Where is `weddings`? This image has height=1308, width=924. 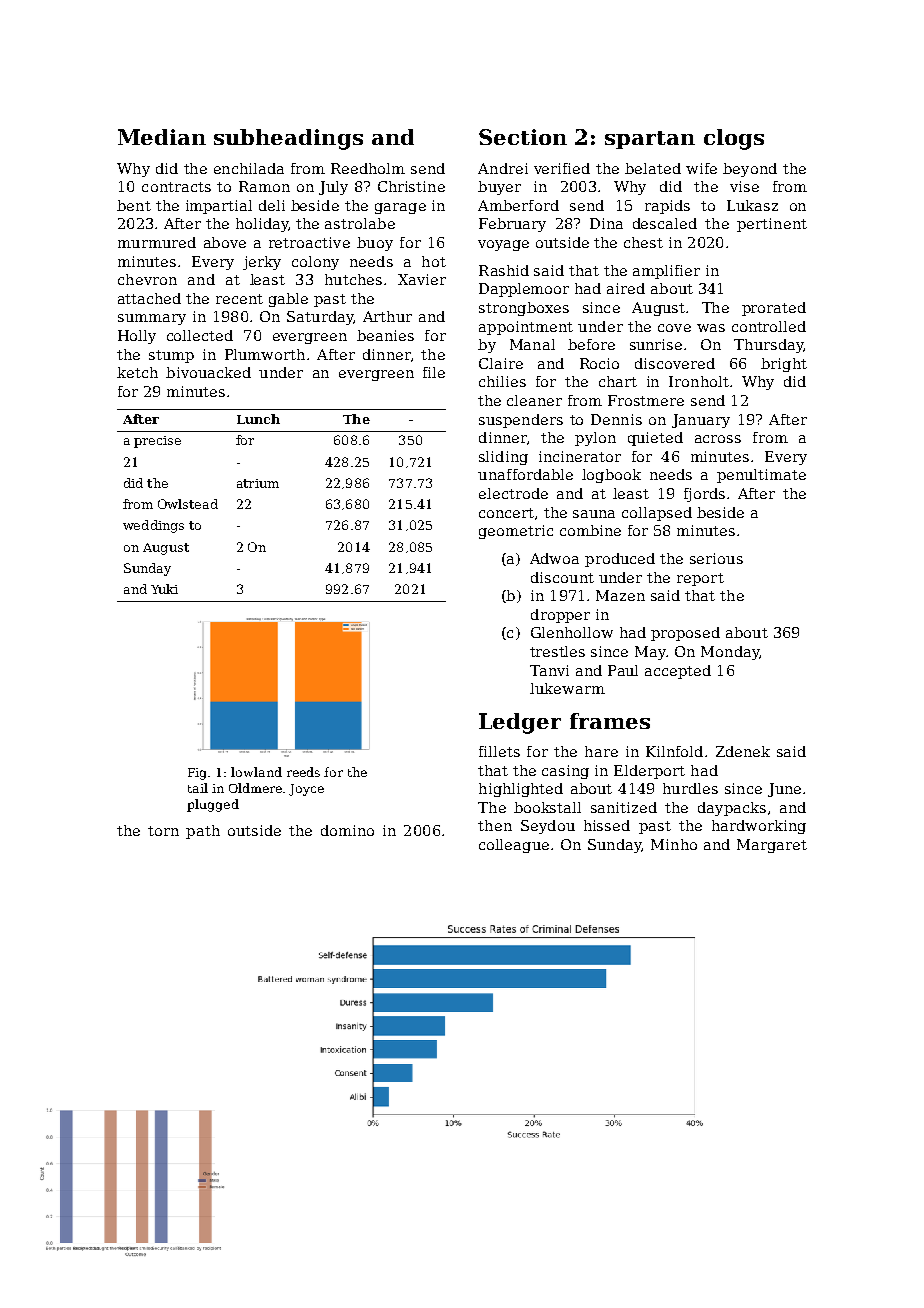
weddings is located at coordinates (153, 526).
